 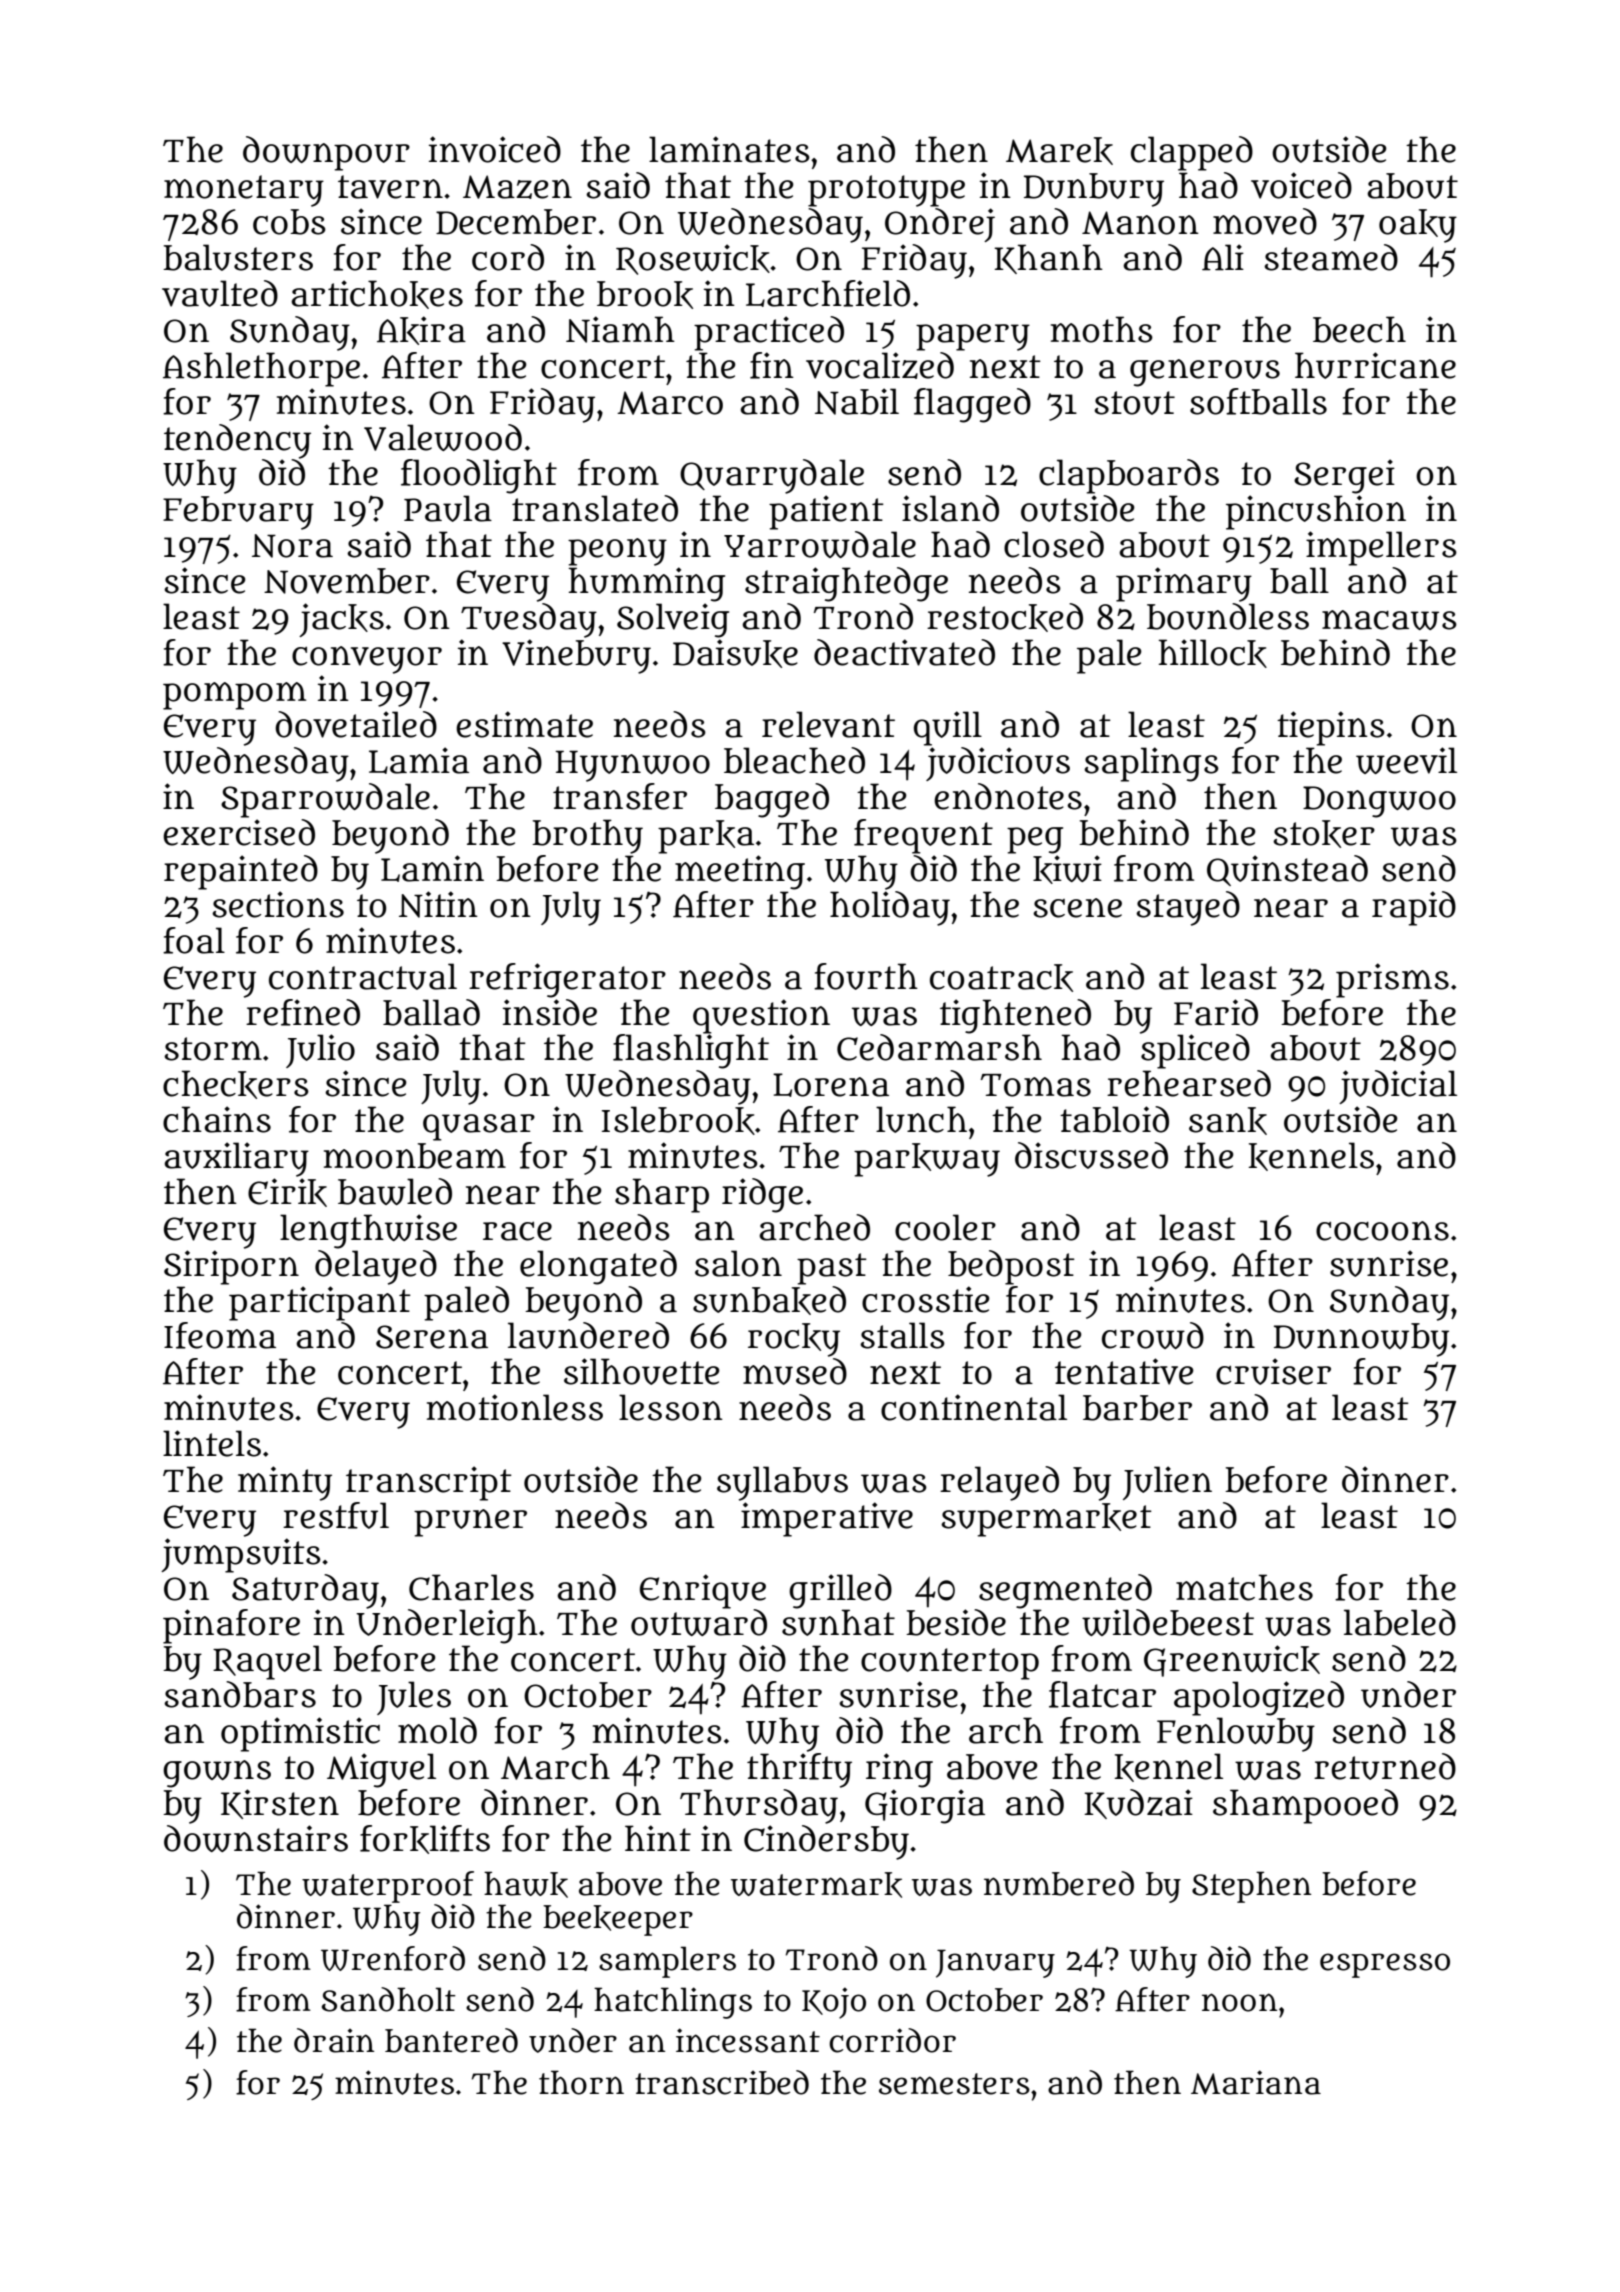 I want to click on tavern, so click(x=390, y=187).
